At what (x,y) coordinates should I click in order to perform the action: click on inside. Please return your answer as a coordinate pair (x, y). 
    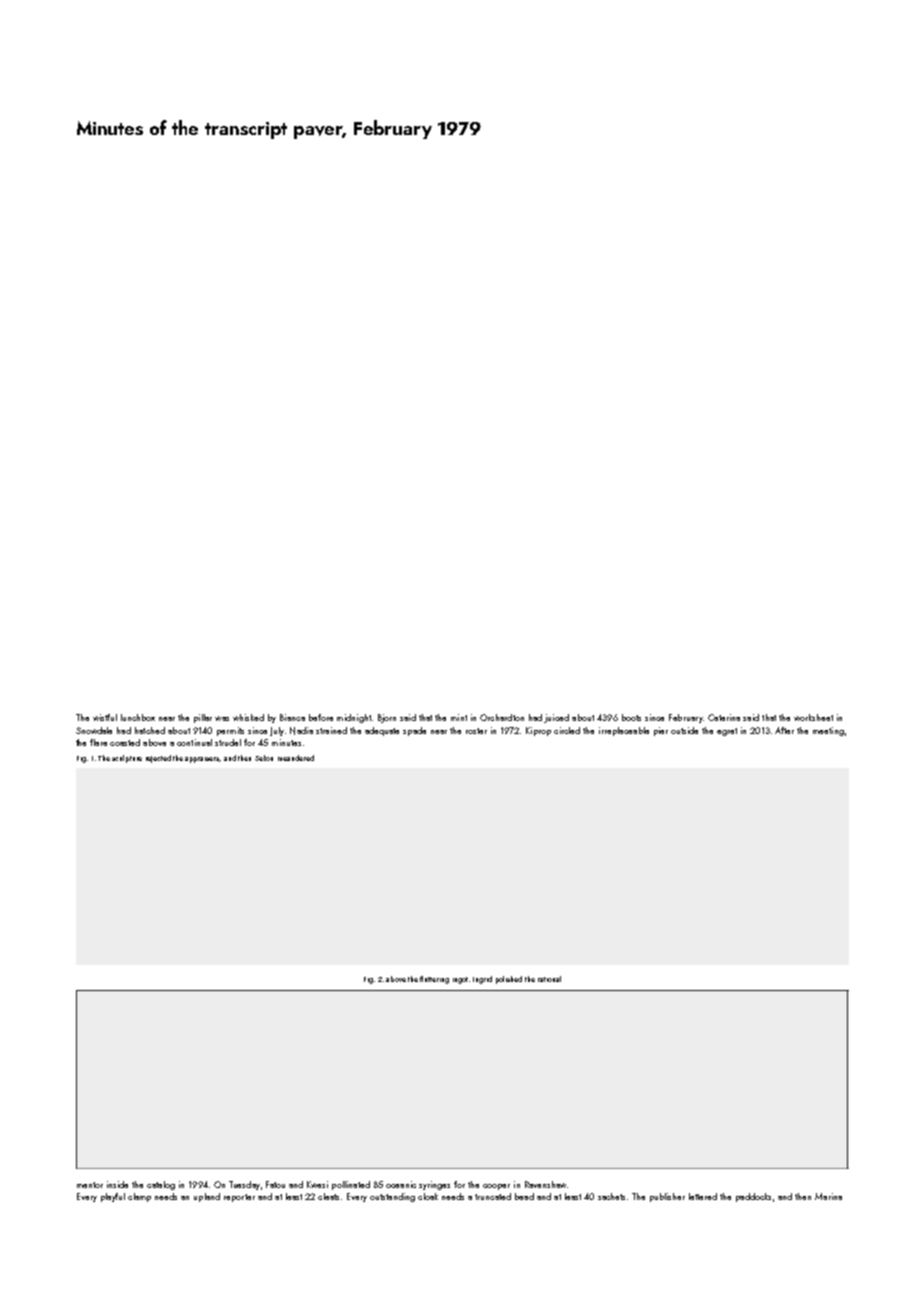
    Looking at the image, I should click on (117, 1184).
